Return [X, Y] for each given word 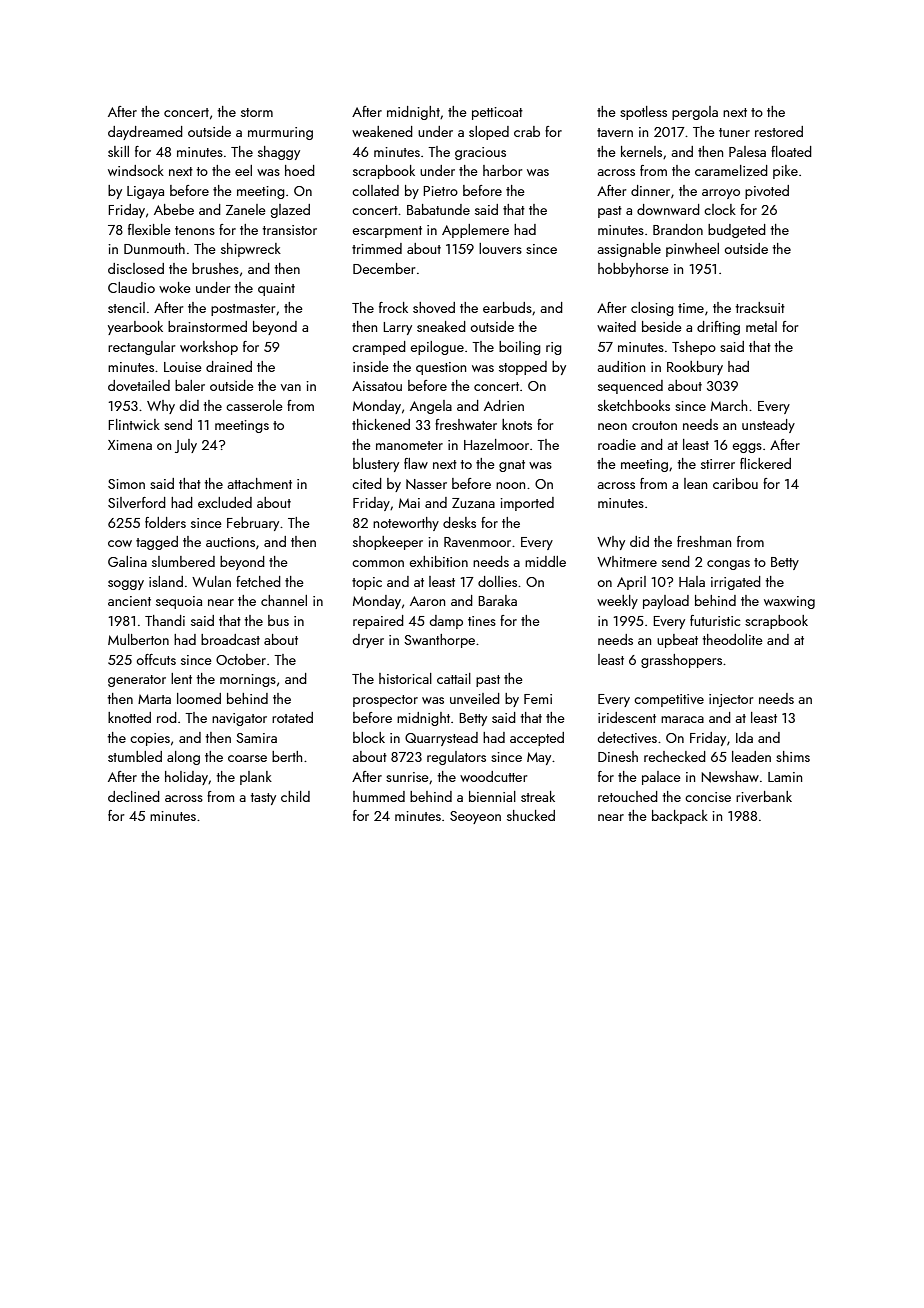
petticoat [497, 113]
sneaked [441, 326]
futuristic [715, 620]
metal [761, 326]
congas [728, 565]
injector [731, 700]
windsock [136, 170]
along [183, 758]
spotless [643, 113]
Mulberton [138, 639]
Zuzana [473, 503]
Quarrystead [441, 739]
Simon [126, 484]
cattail [454, 678]
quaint [276, 289]
